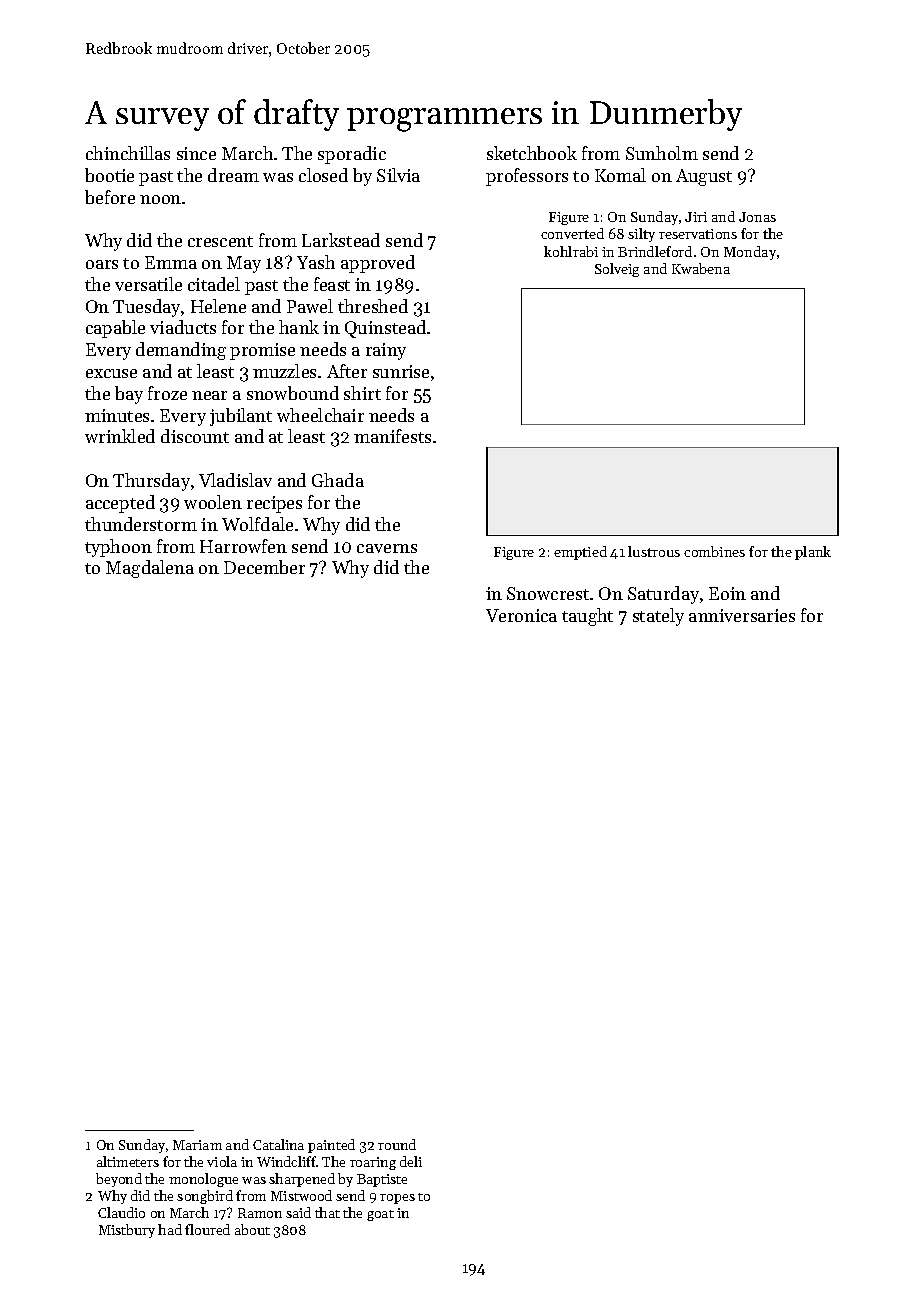 This screenshot has width=924, height=1311. Describe the element at coordinates (197, 1145) in the screenshot. I see `Mariam` at that location.
